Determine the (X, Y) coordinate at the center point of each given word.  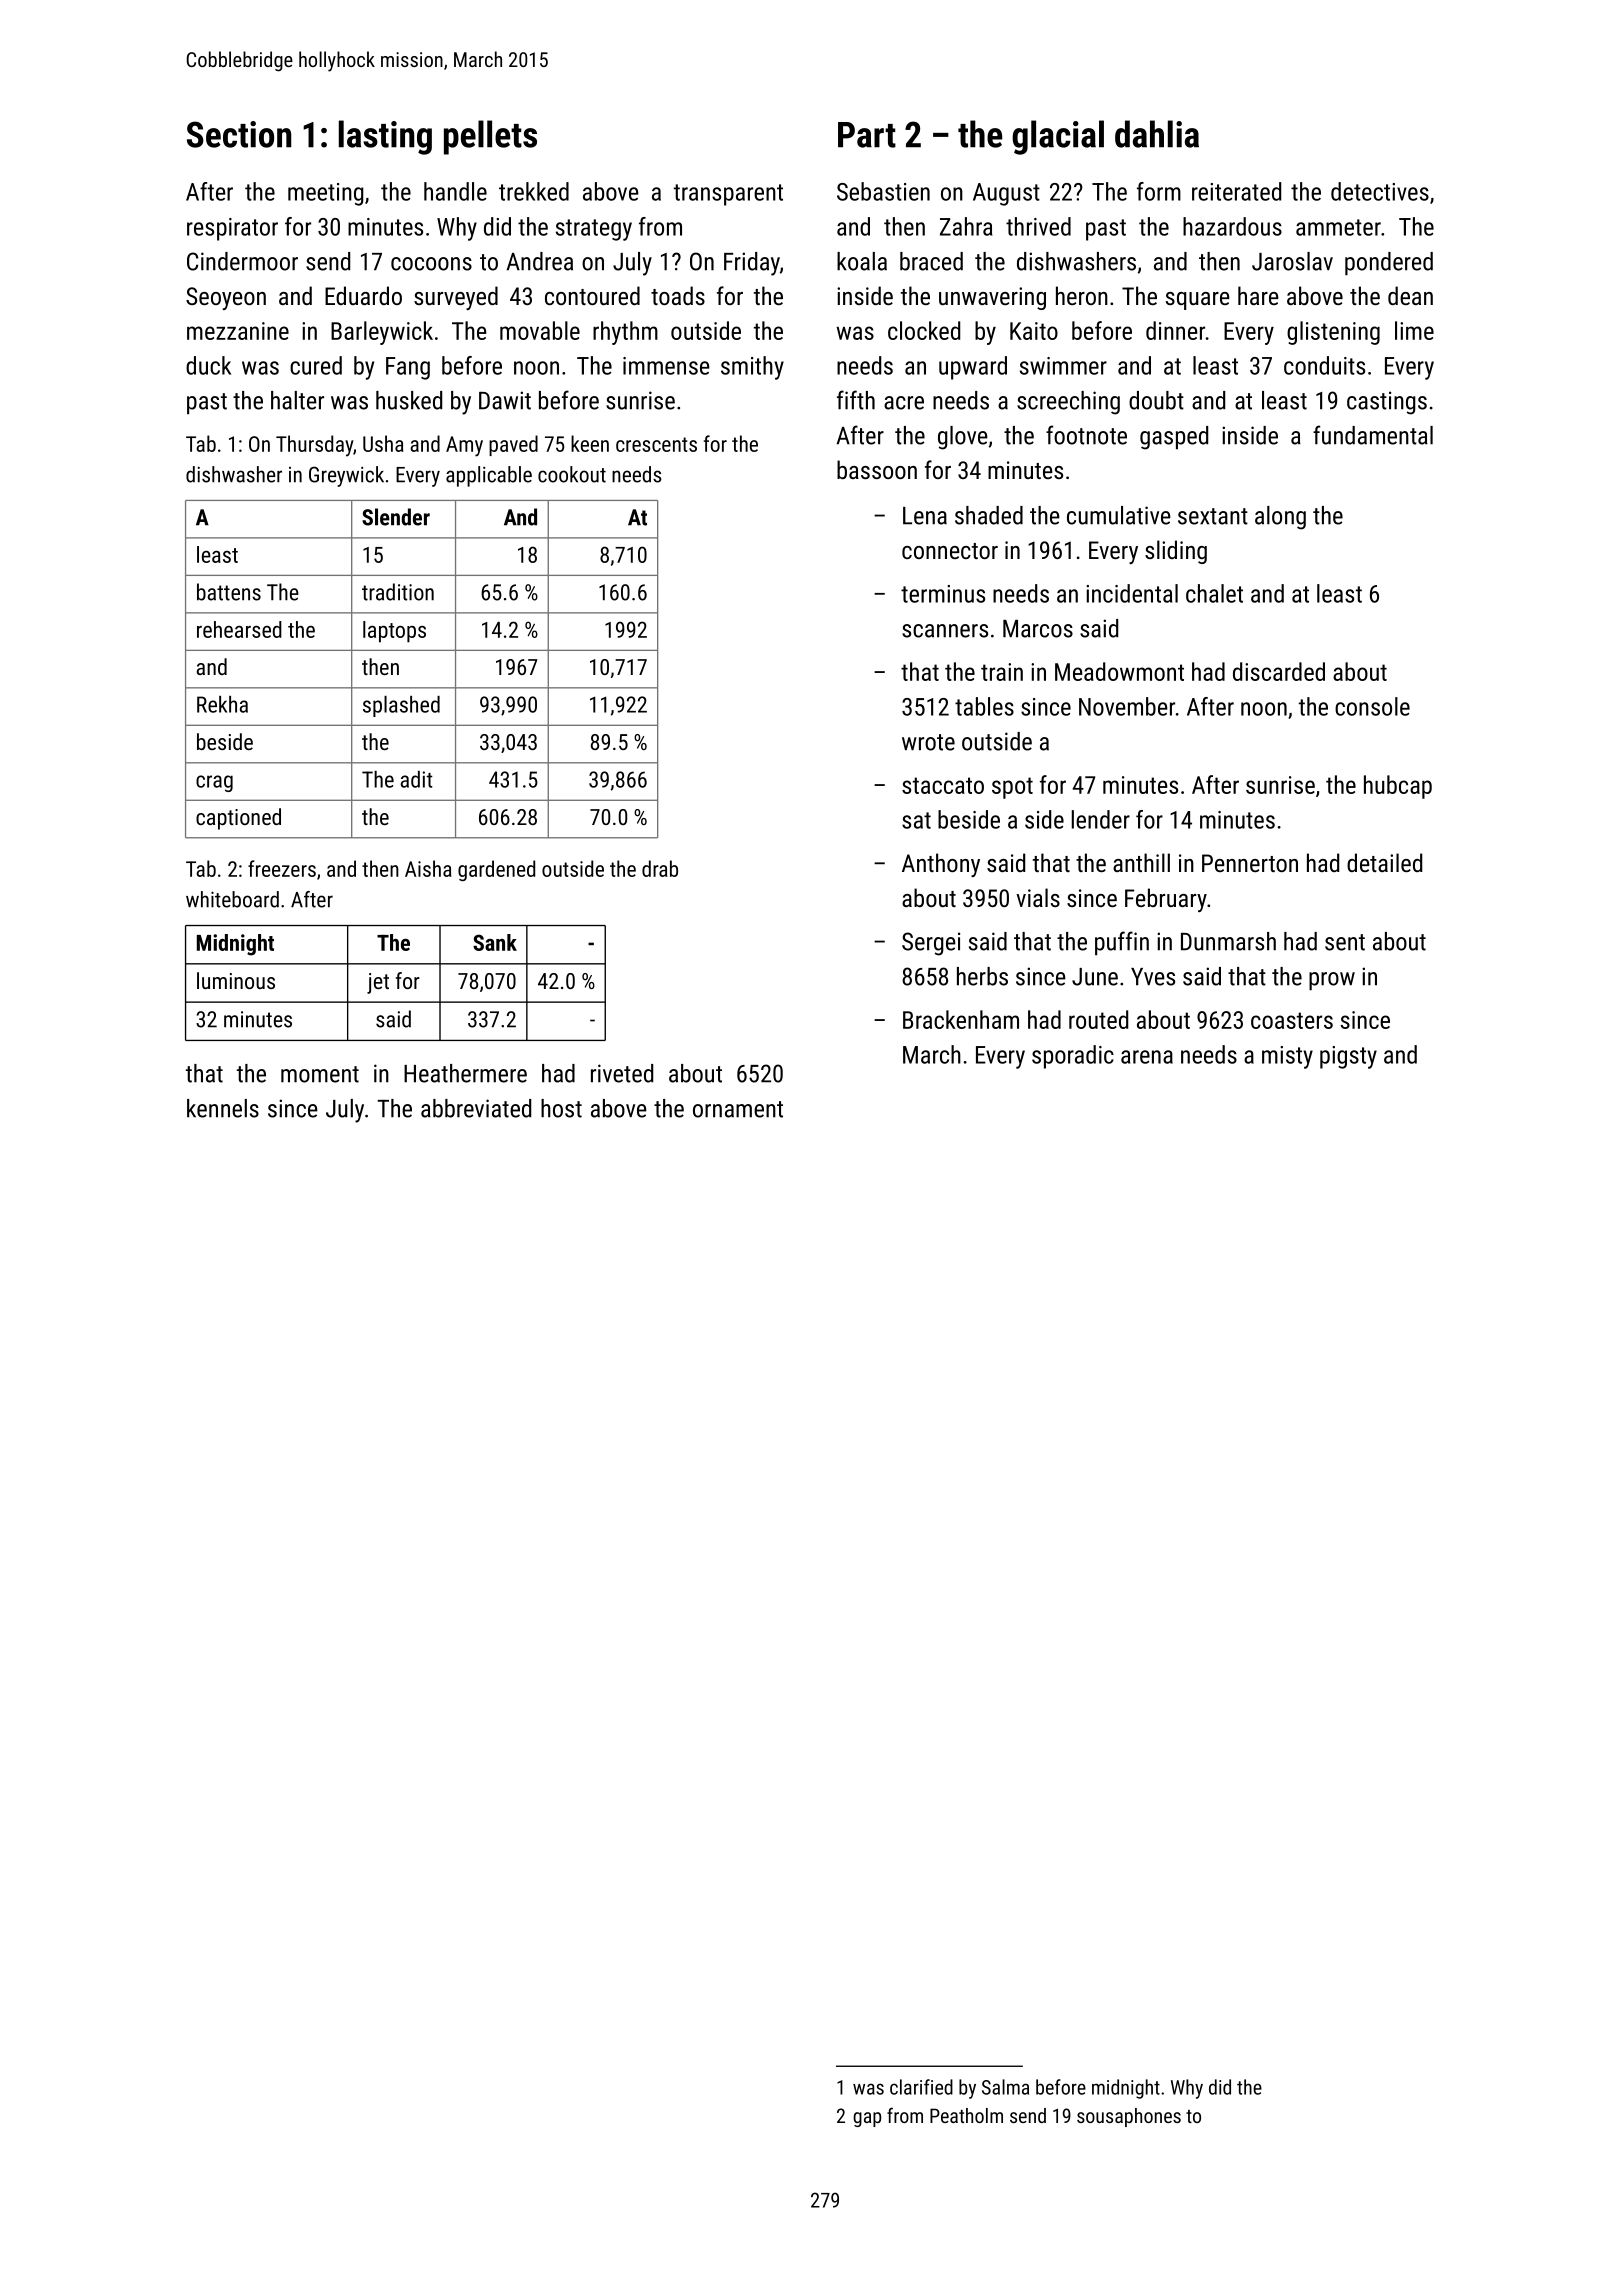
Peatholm (966, 2115)
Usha (383, 443)
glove (963, 438)
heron (1082, 295)
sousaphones (1129, 2117)
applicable (489, 476)
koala (862, 261)
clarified (921, 2087)
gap (867, 2119)
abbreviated (476, 1108)
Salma (1005, 2087)
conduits (1324, 365)
